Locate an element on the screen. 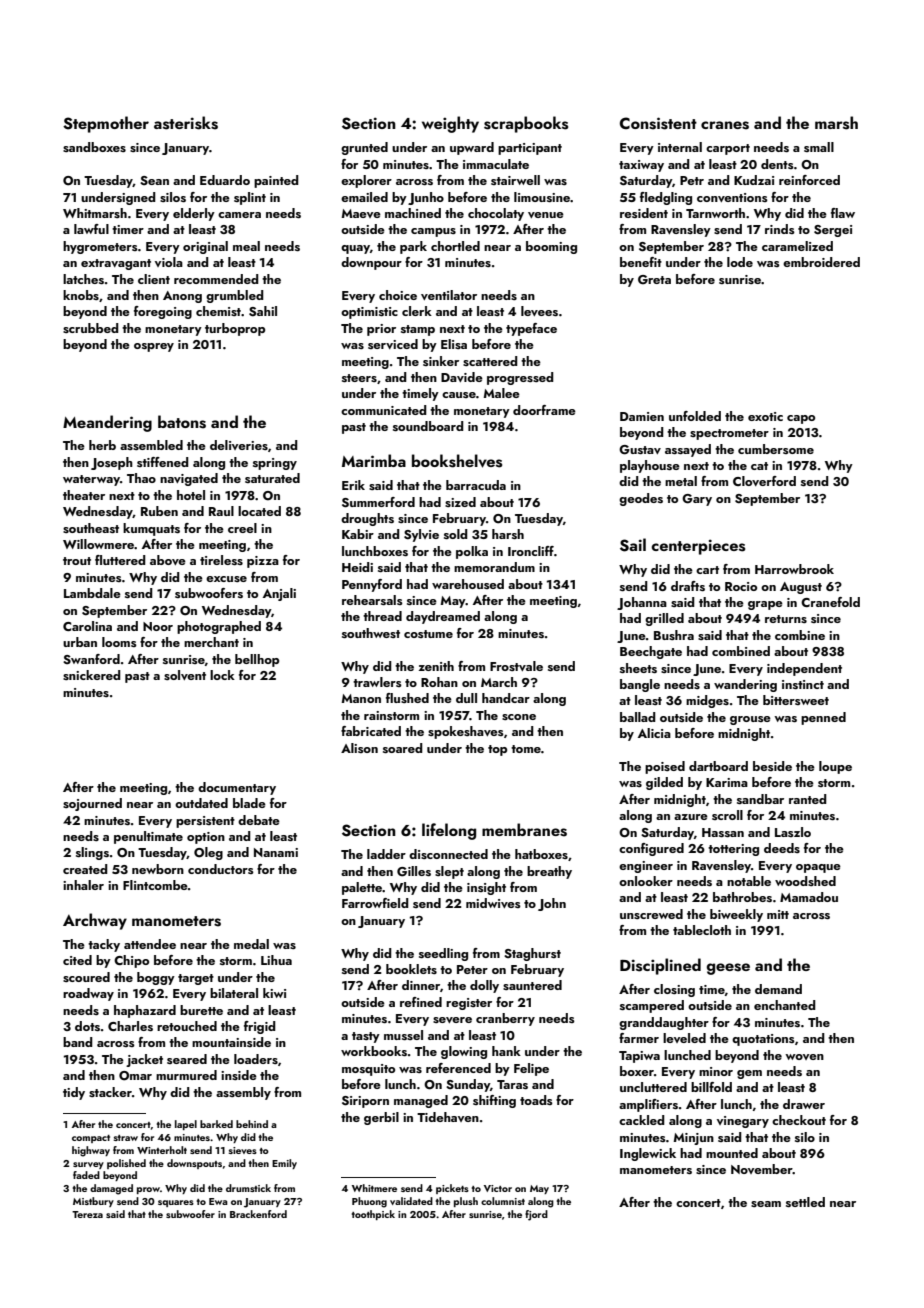 This screenshot has height=1308, width=924. booming is located at coordinates (551, 247).
